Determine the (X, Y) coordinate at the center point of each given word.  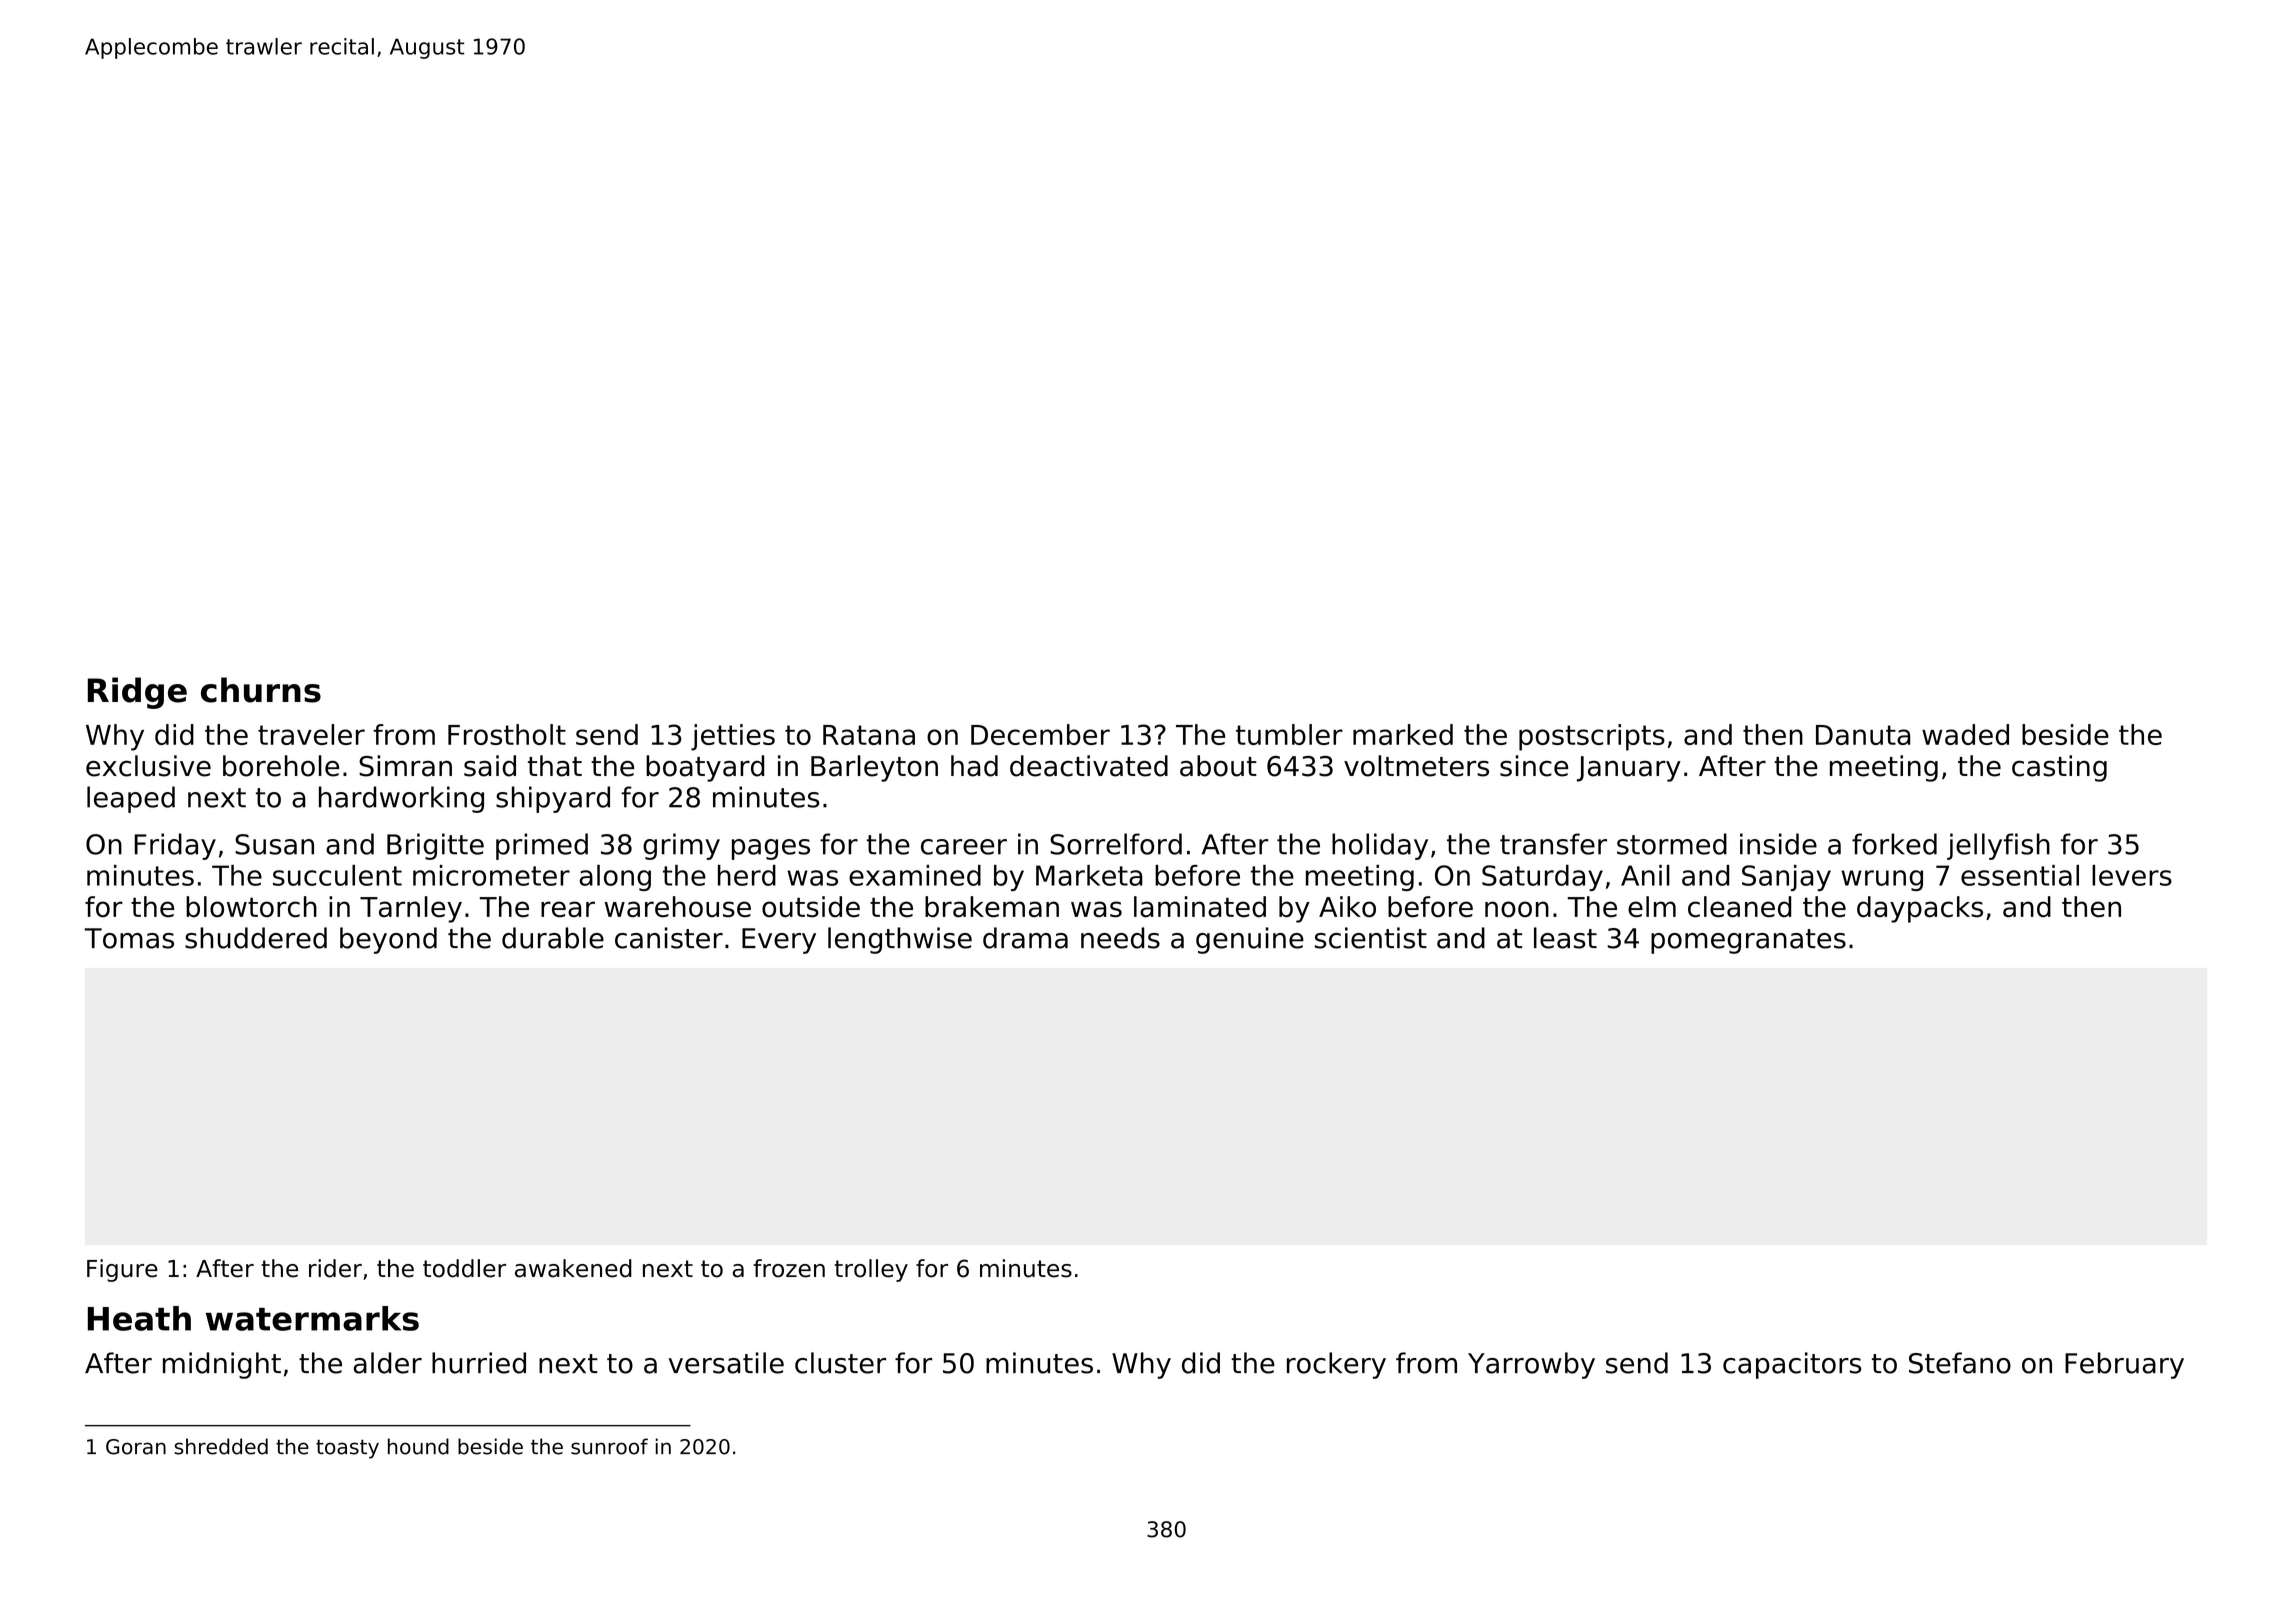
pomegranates (1748, 941)
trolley (871, 1270)
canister (669, 938)
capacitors (1792, 1365)
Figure (122, 1270)
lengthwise (900, 940)
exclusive (148, 766)
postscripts (1592, 737)
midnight (222, 1365)
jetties (733, 737)
